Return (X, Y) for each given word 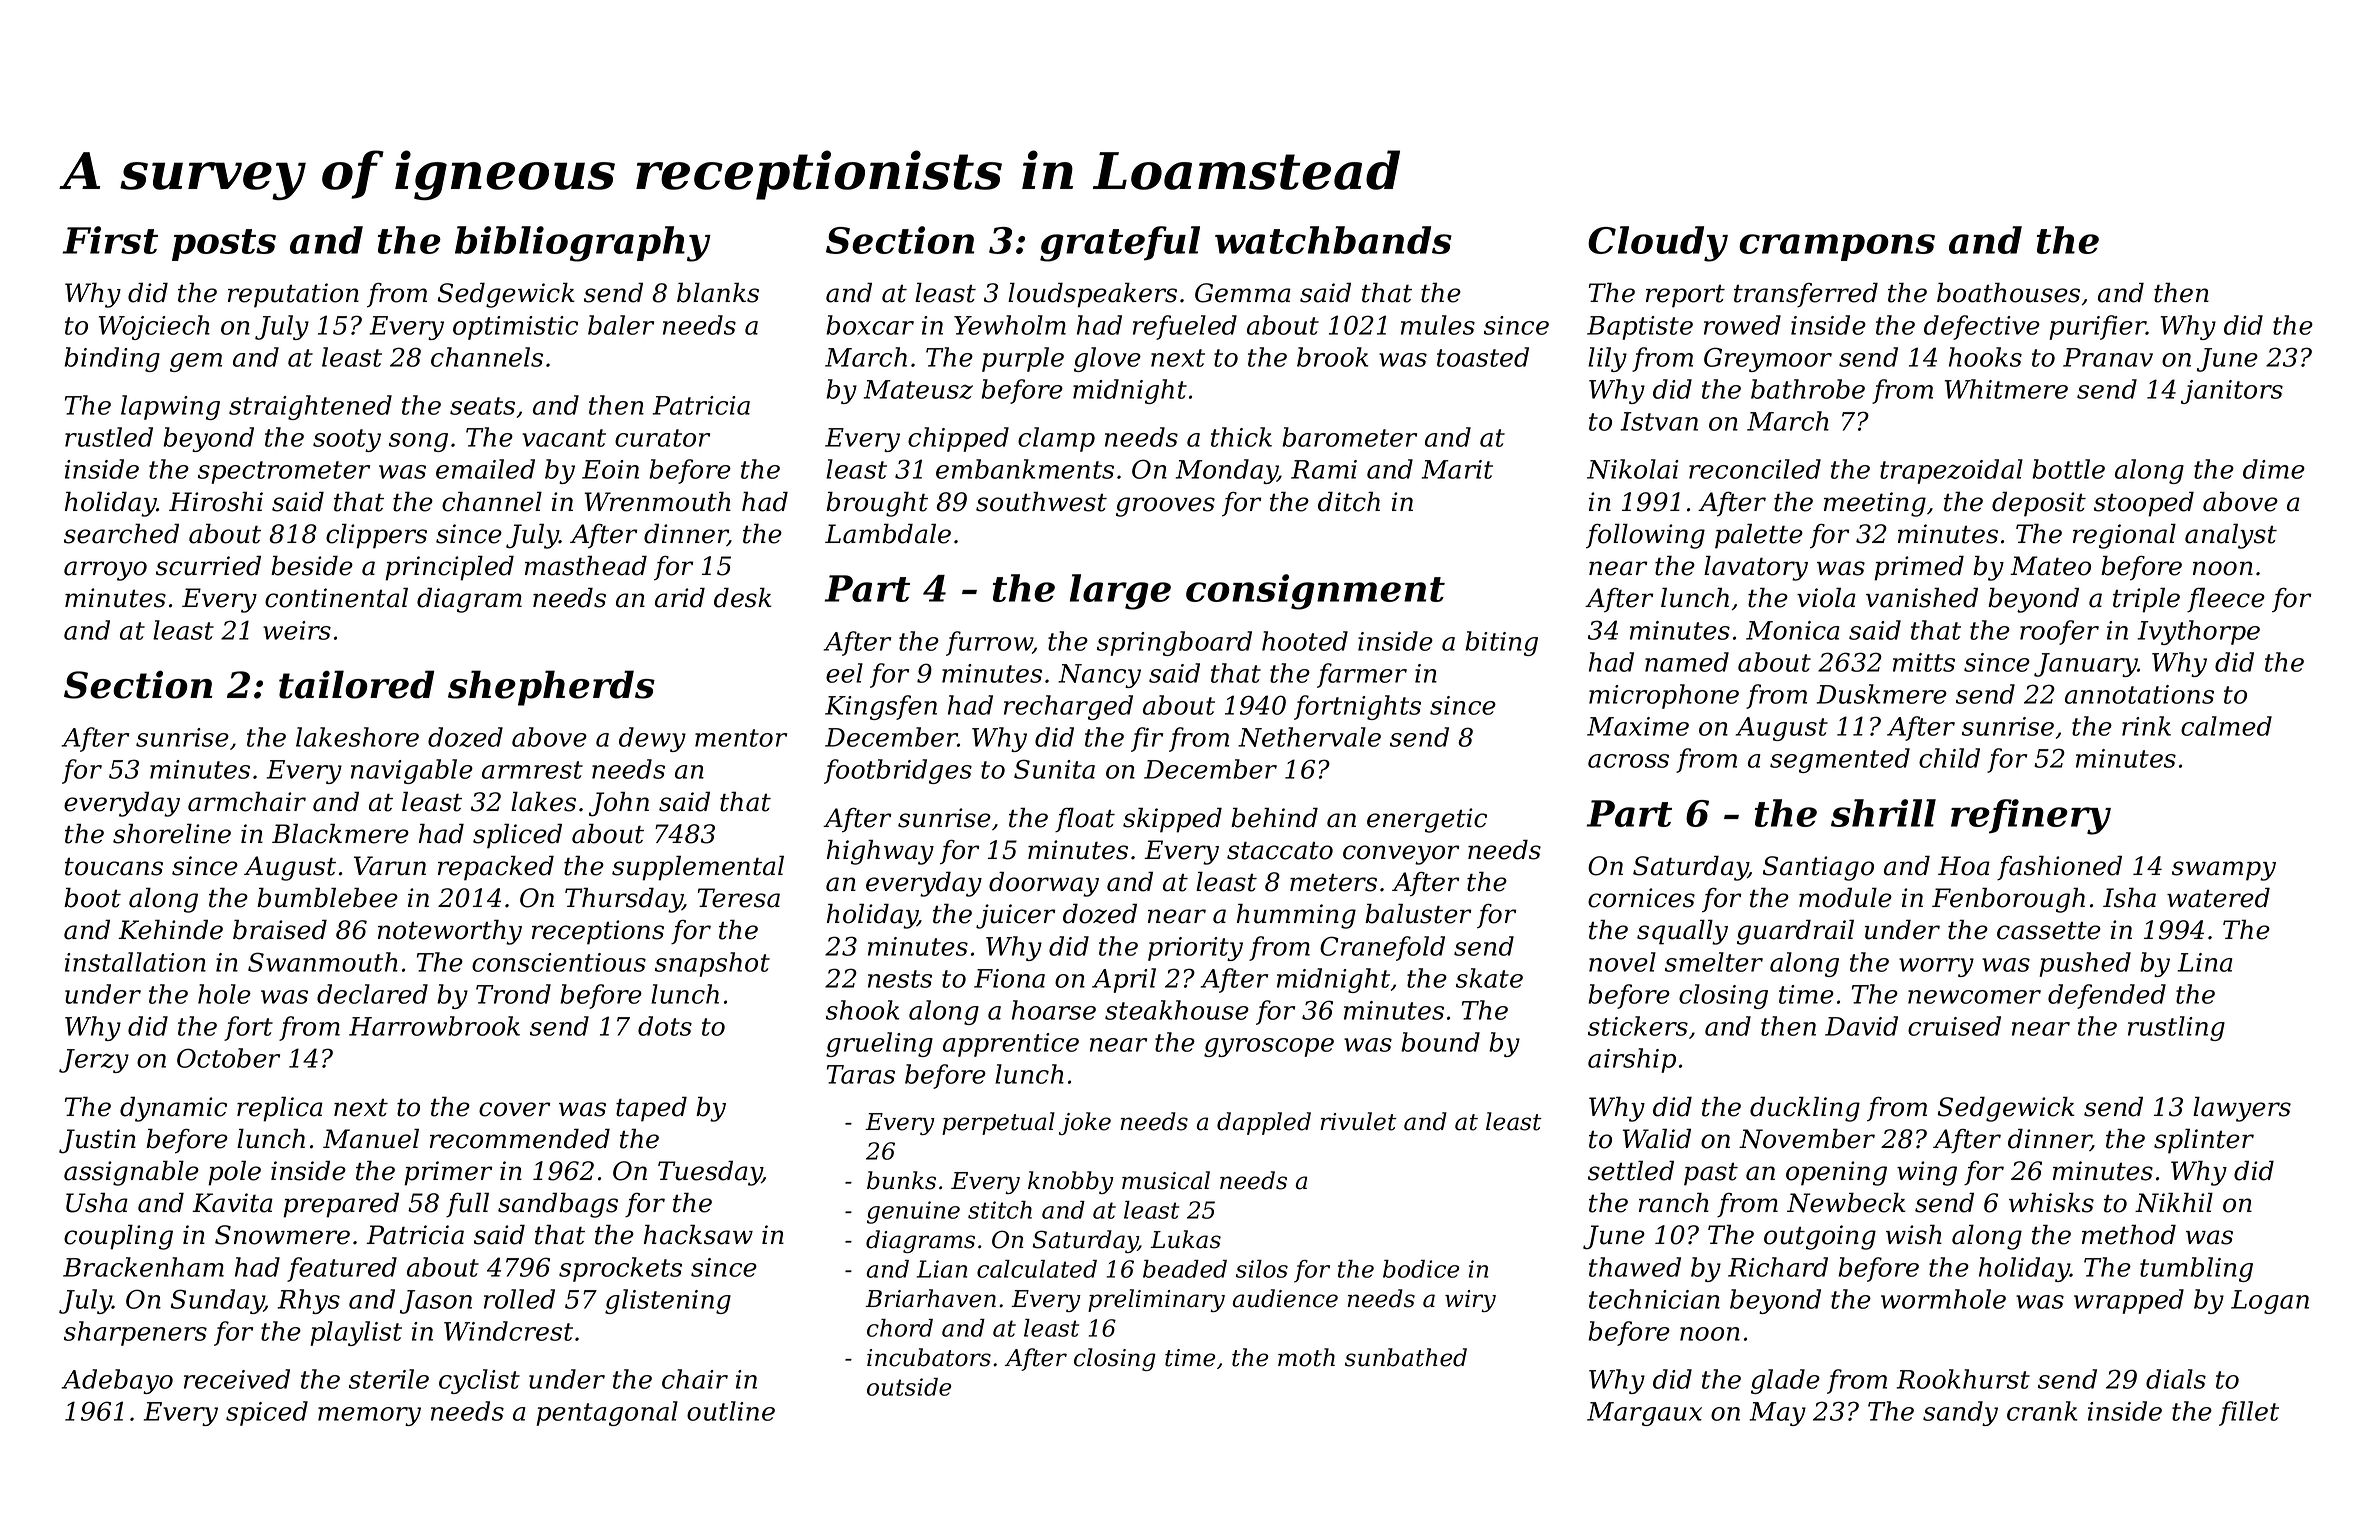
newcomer (1974, 997)
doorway (1044, 884)
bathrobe (1808, 389)
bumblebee (327, 897)
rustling (2176, 1028)
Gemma (1243, 293)
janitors (2232, 392)
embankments (1025, 469)
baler (621, 325)
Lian (942, 1269)
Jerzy (94, 1061)
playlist (356, 1333)
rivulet (1358, 1121)
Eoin (610, 469)
